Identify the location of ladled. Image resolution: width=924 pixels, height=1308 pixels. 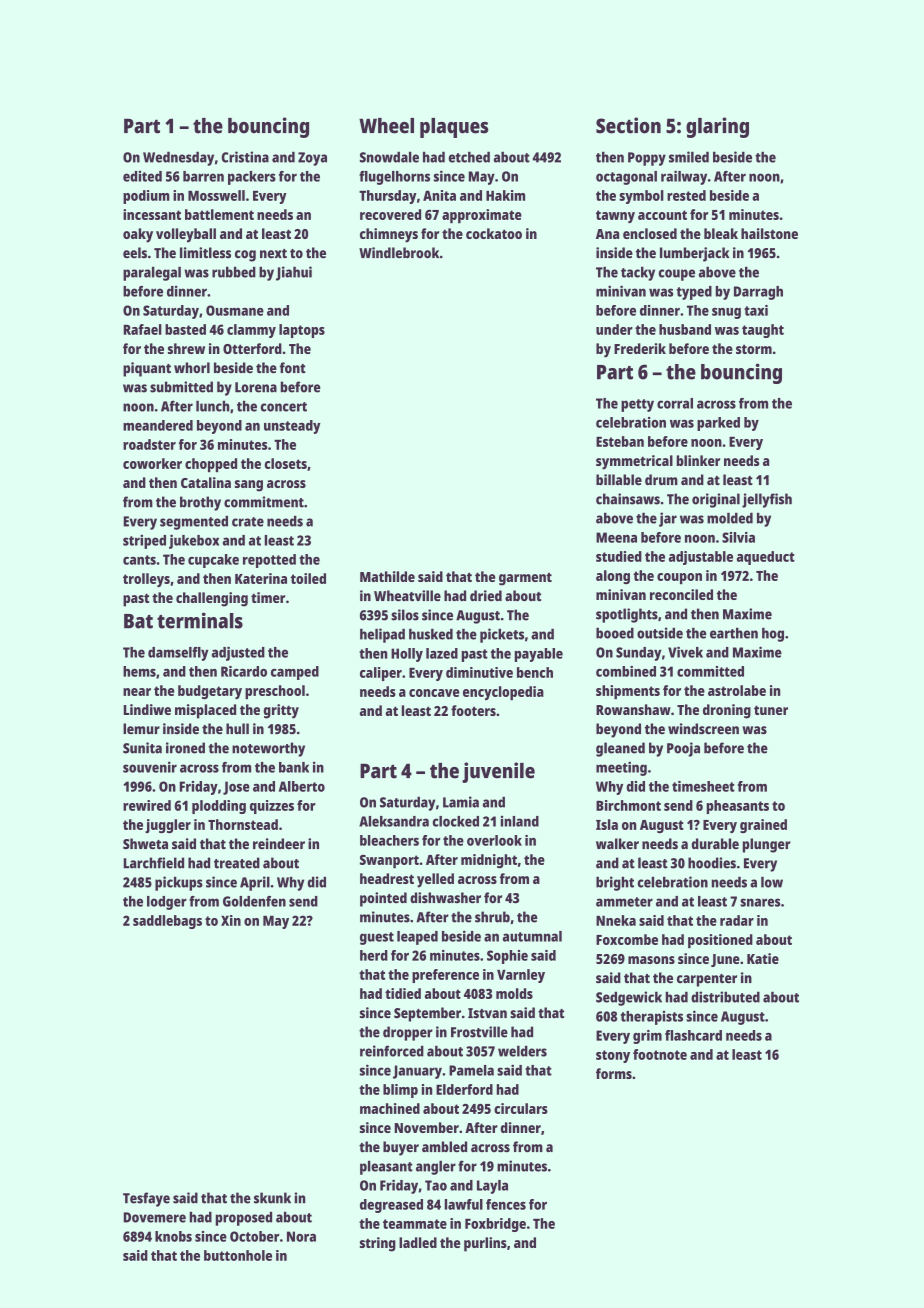
(418, 1242).
